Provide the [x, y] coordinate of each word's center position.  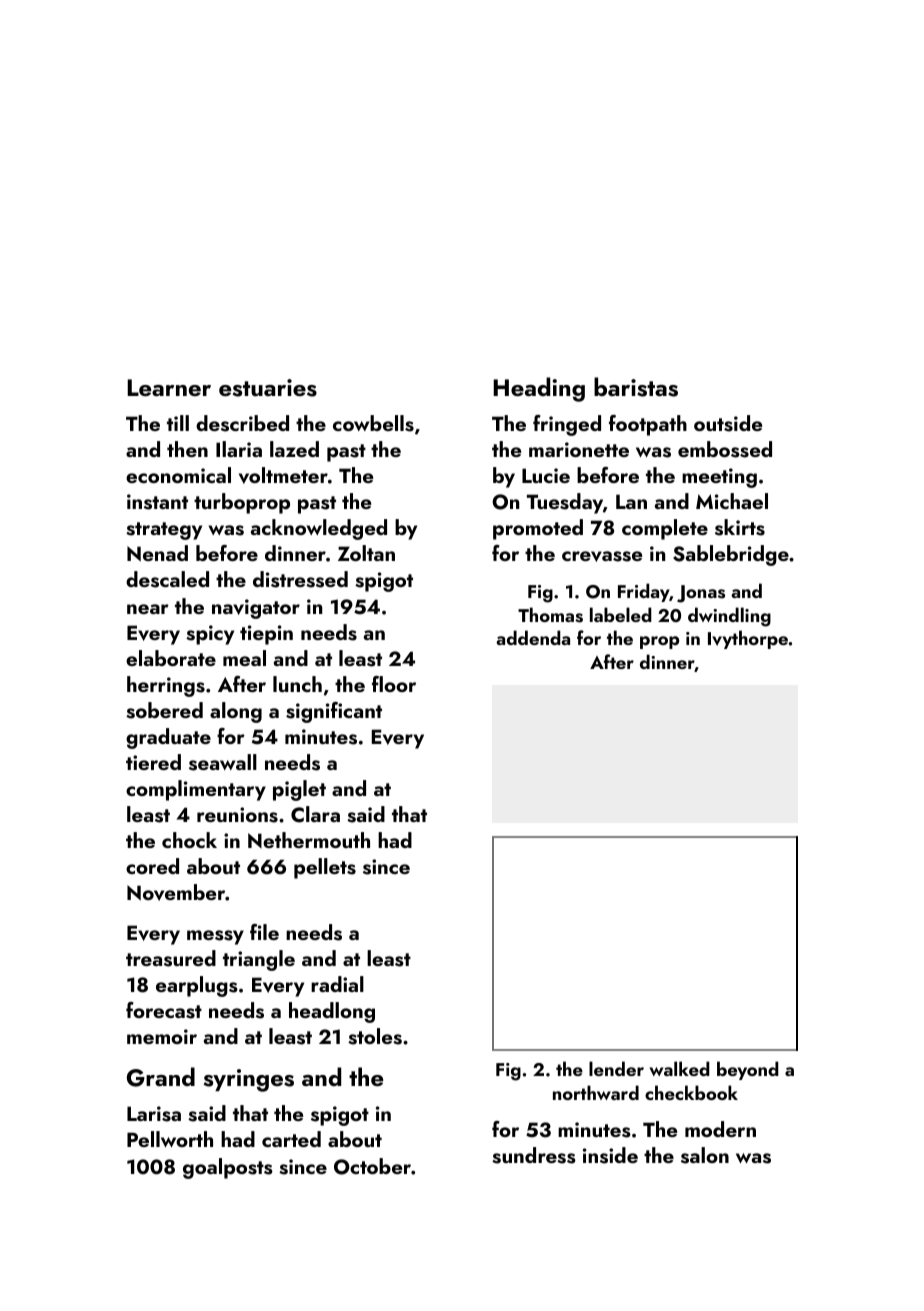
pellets [325, 868]
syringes [249, 1080]
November [176, 892]
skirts [740, 527]
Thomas [550, 615]
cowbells [373, 423]
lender [616, 1068]
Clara [315, 814]
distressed [300, 579]
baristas [636, 387]
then [187, 449]
